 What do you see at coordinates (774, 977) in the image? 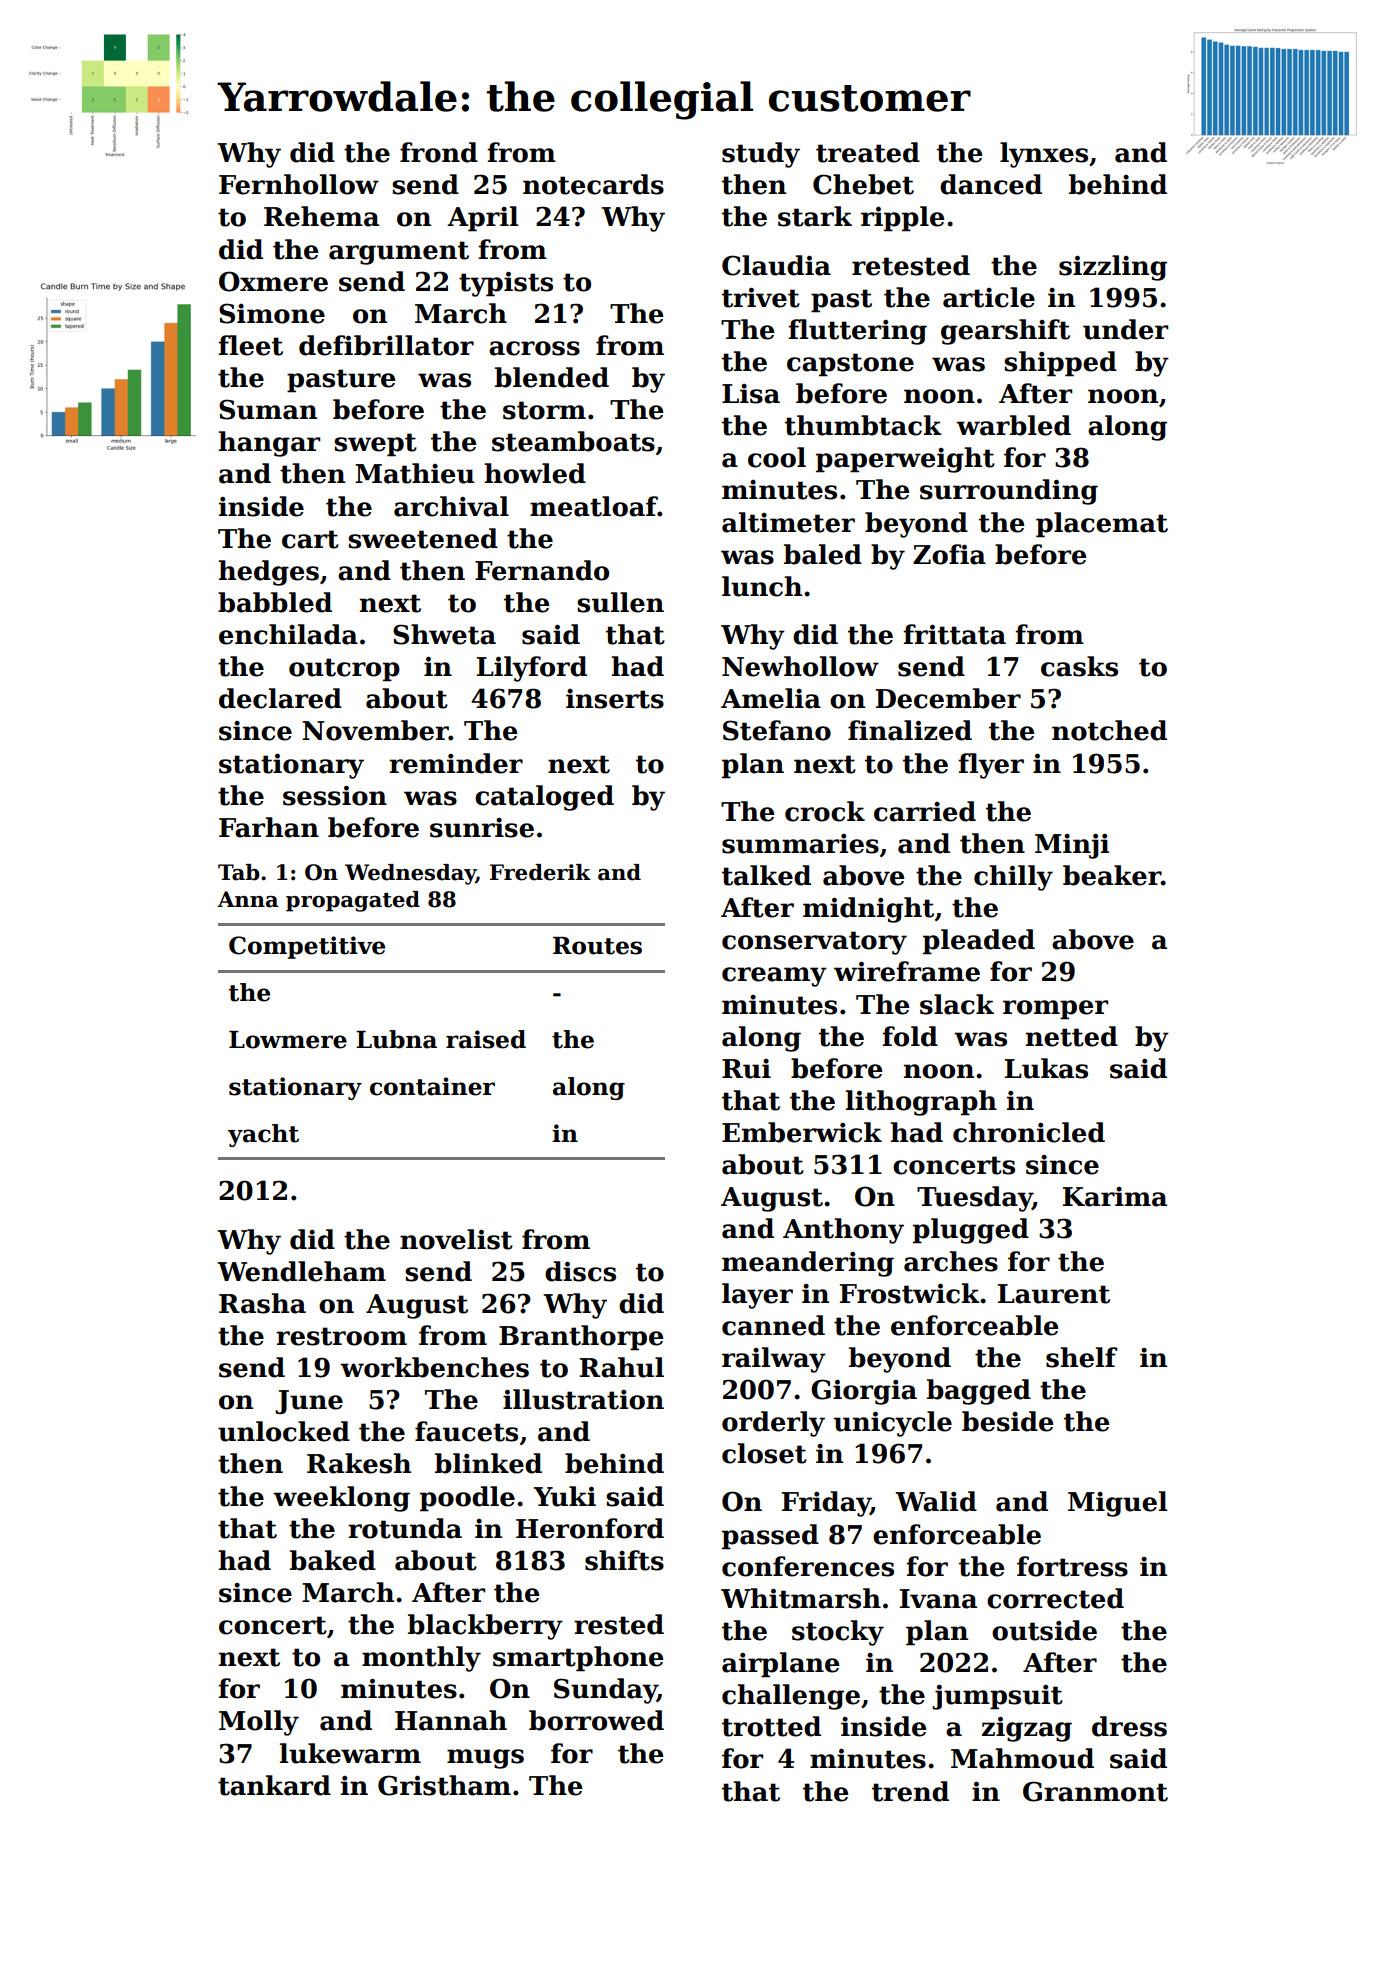
I see `creamy` at bounding box center [774, 977].
